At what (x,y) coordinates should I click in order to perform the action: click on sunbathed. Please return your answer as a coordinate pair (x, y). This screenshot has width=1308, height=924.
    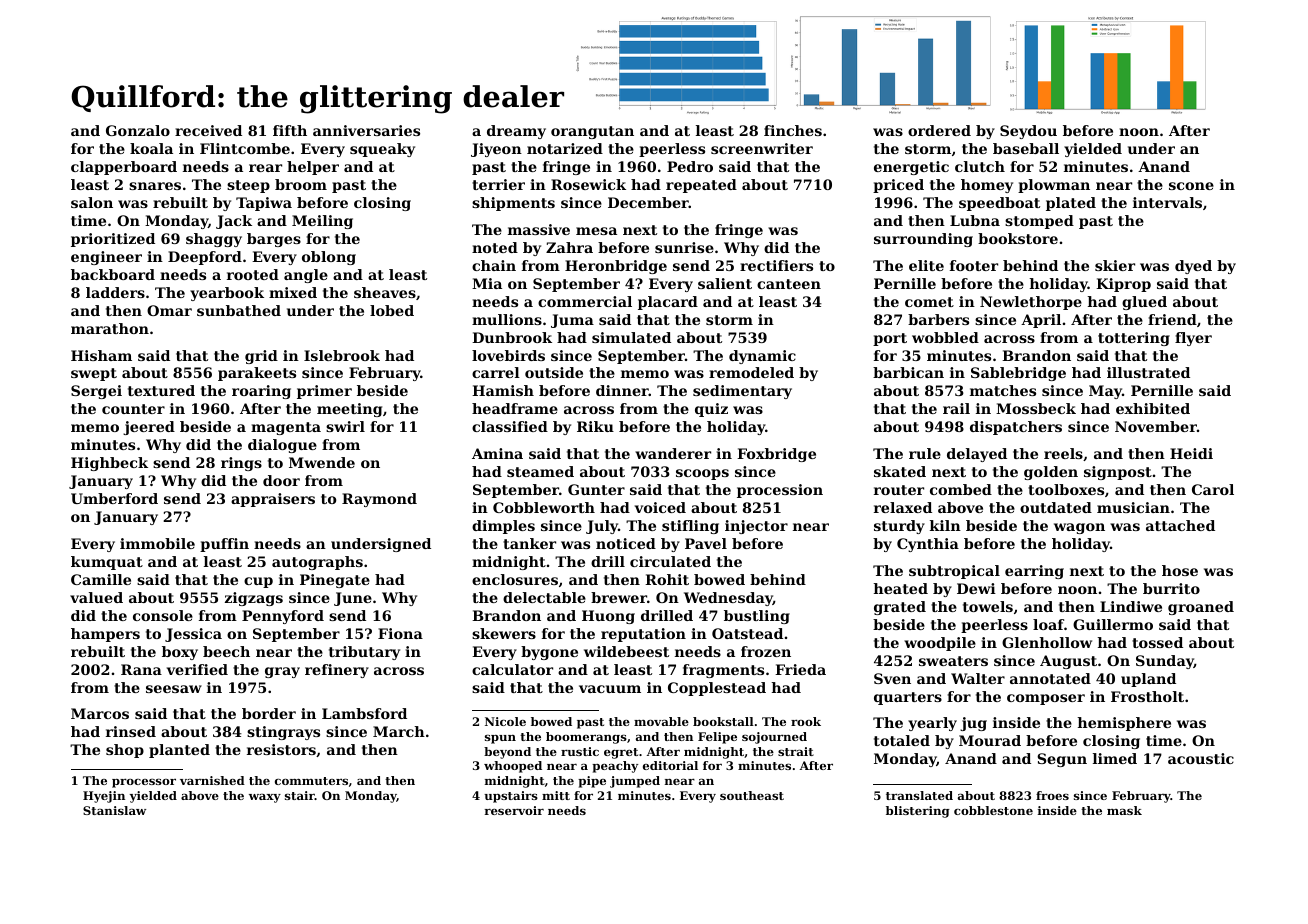
    Looking at the image, I should click on (239, 310).
